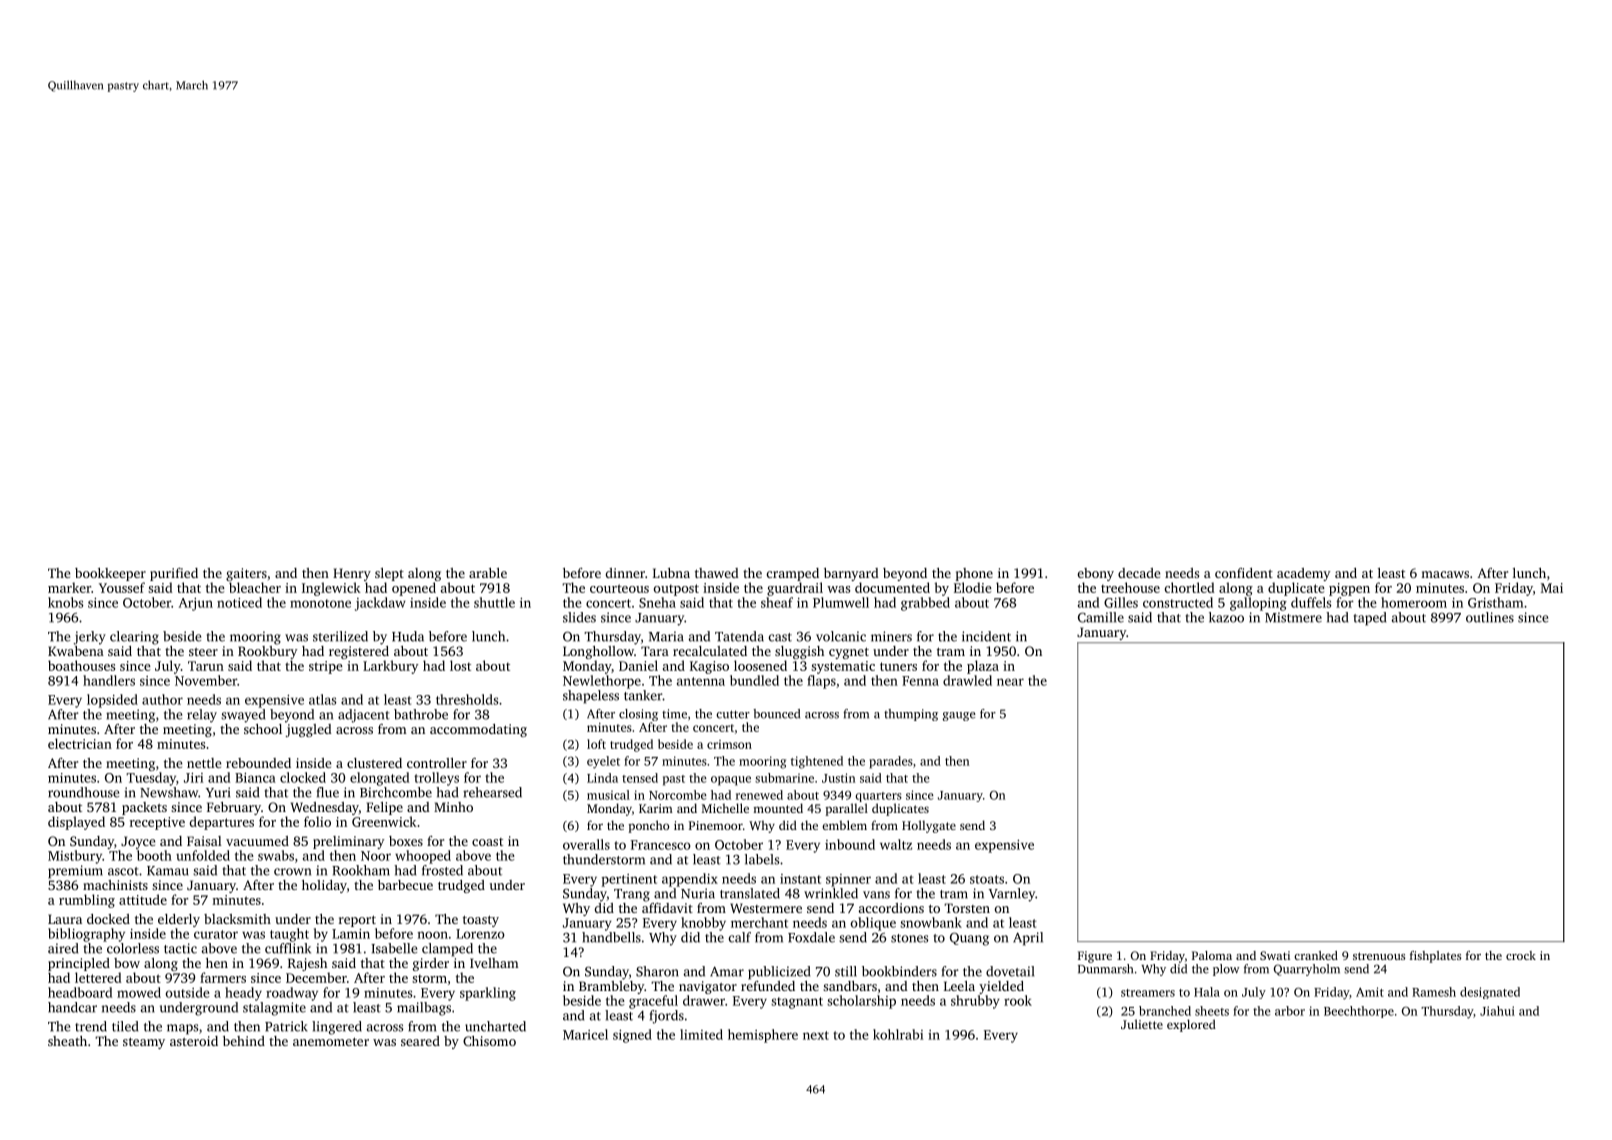 The height and width of the image is (1140, 1612). Describe the element at coordinates (625, 573) in the image. I see `dinner` at that location.
